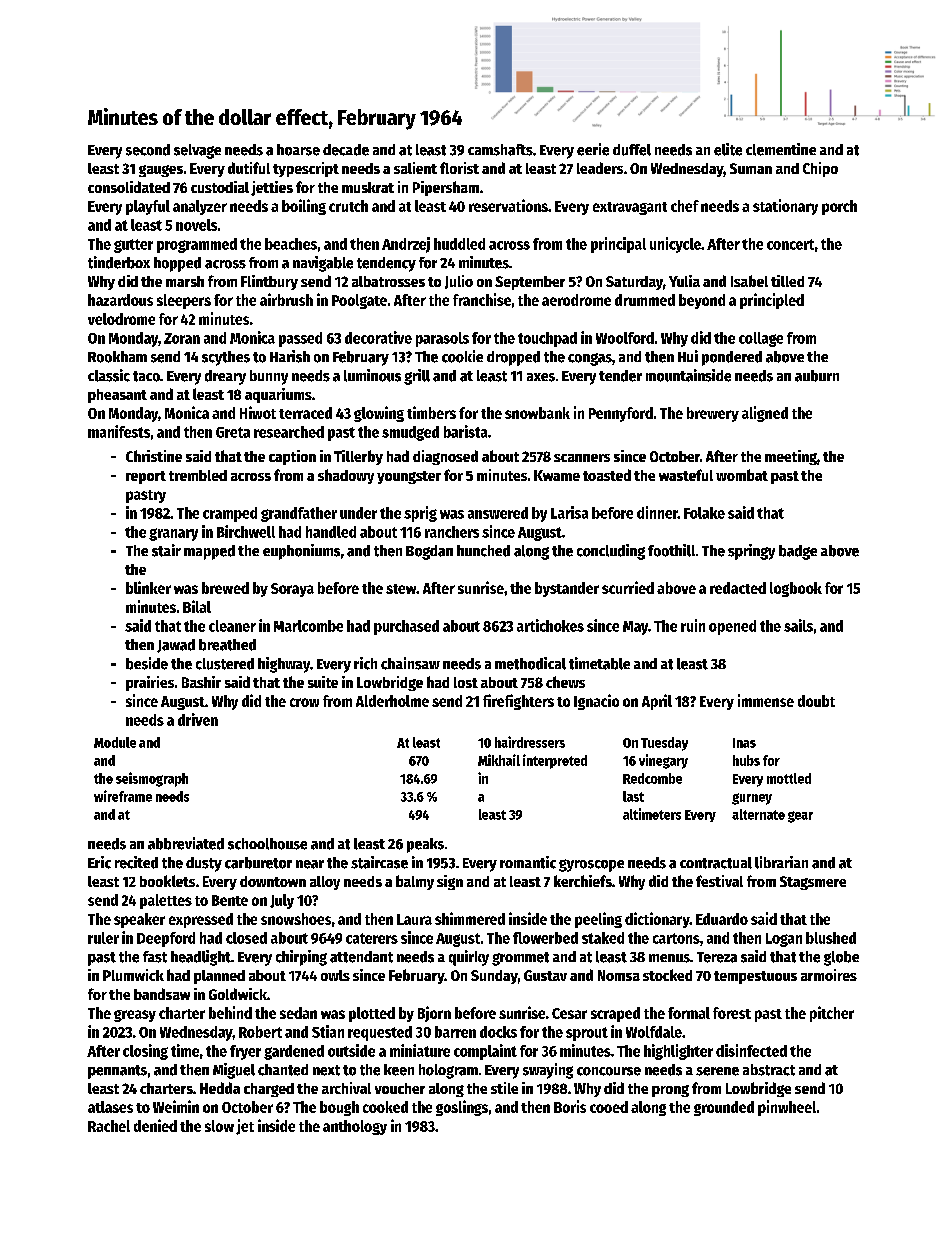 This image has width=952, height=1233. Describe the element at coordinates (570, 1106) in the image. I see `Boris` at that location.
